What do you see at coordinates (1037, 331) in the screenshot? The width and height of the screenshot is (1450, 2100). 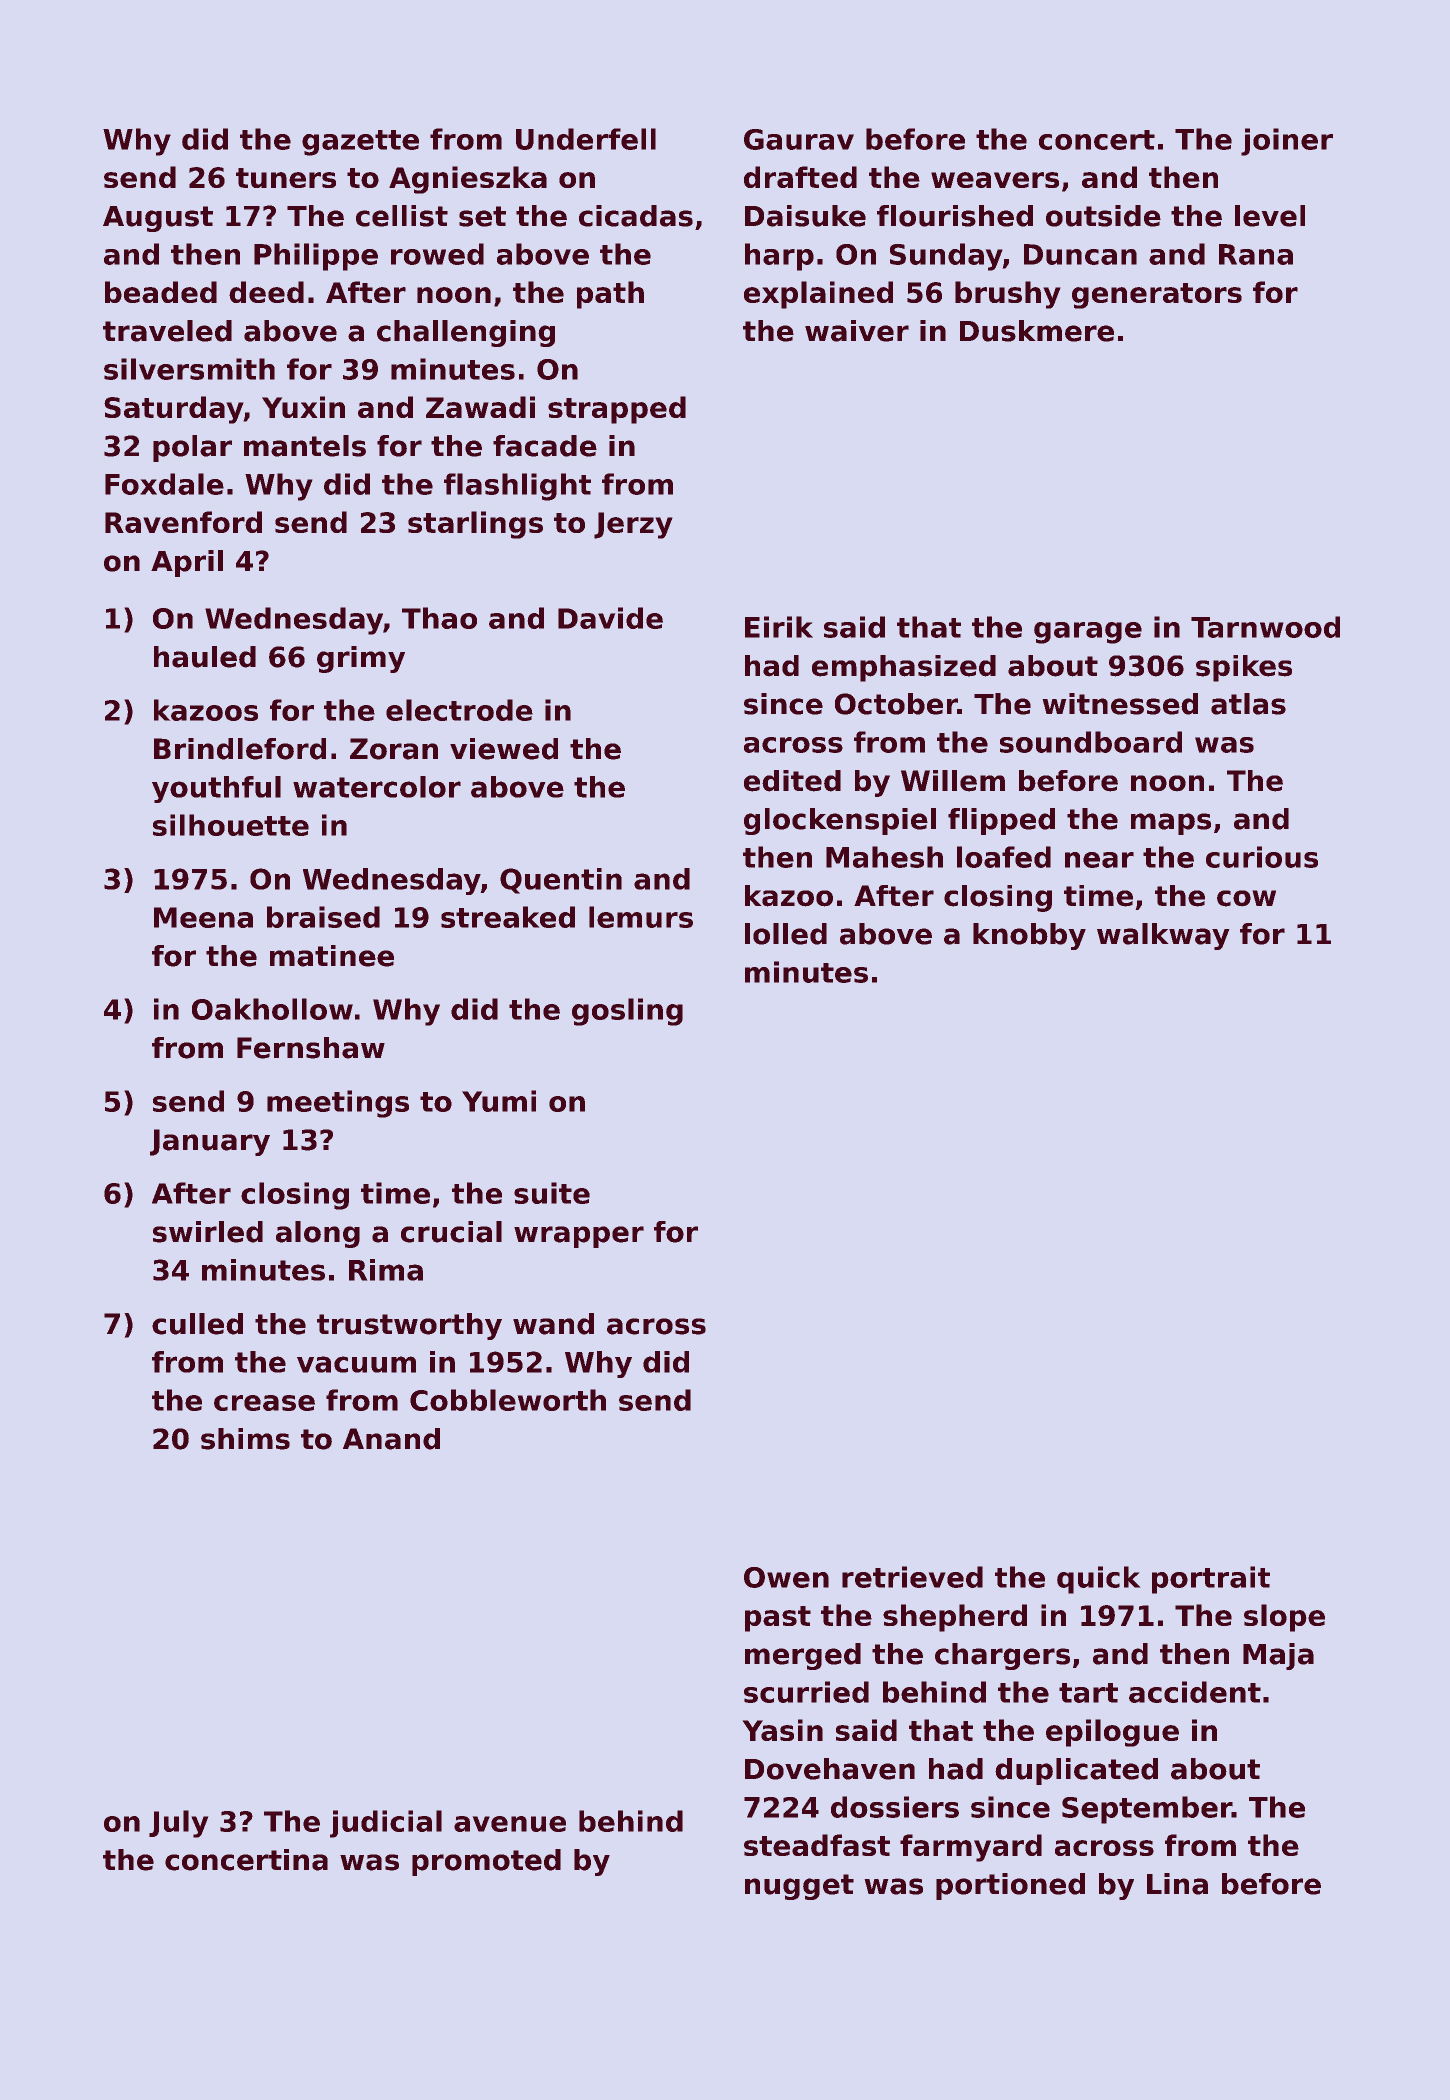 I see `Duskmere` at bounding box center [1037, 331].
